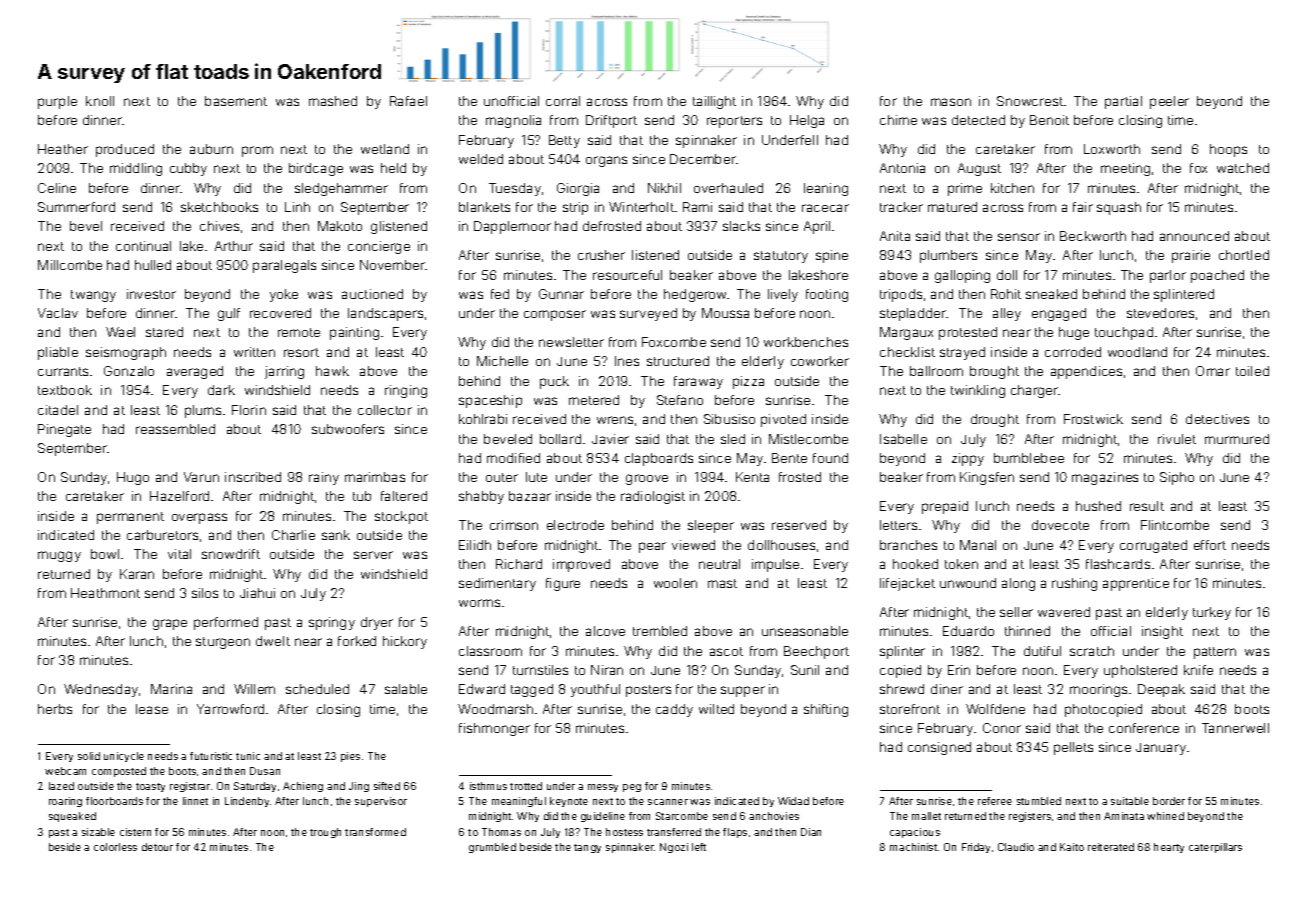 This document has width=1308, height=924. What do you see at coordinates (65, 802) in the document?
I see `roaring` at bounding box center [65, 802].
